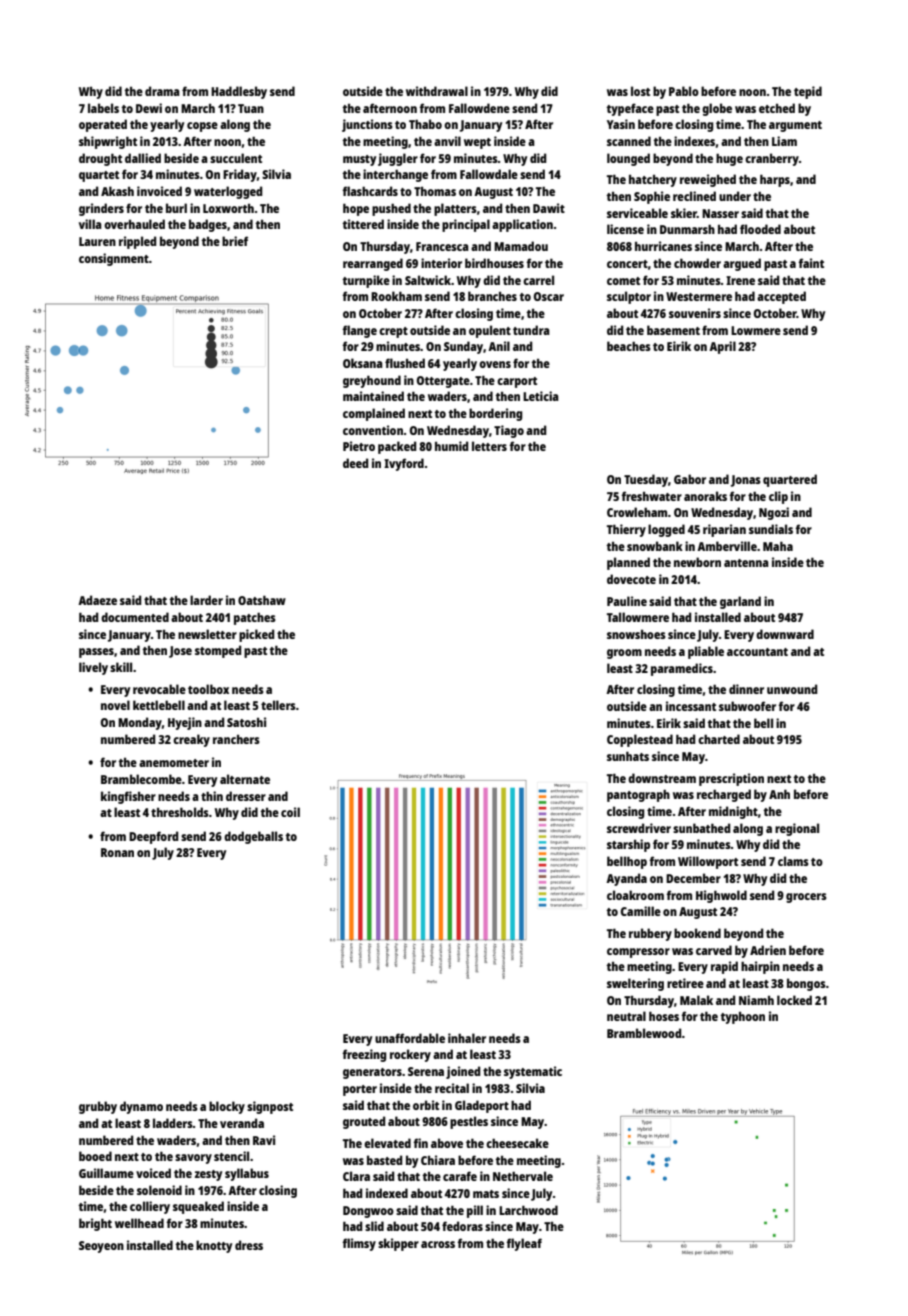  What do you see at coordinates (638, 795) in the screenshot?
I see `pantograph` at bounding box center [638, 795].
